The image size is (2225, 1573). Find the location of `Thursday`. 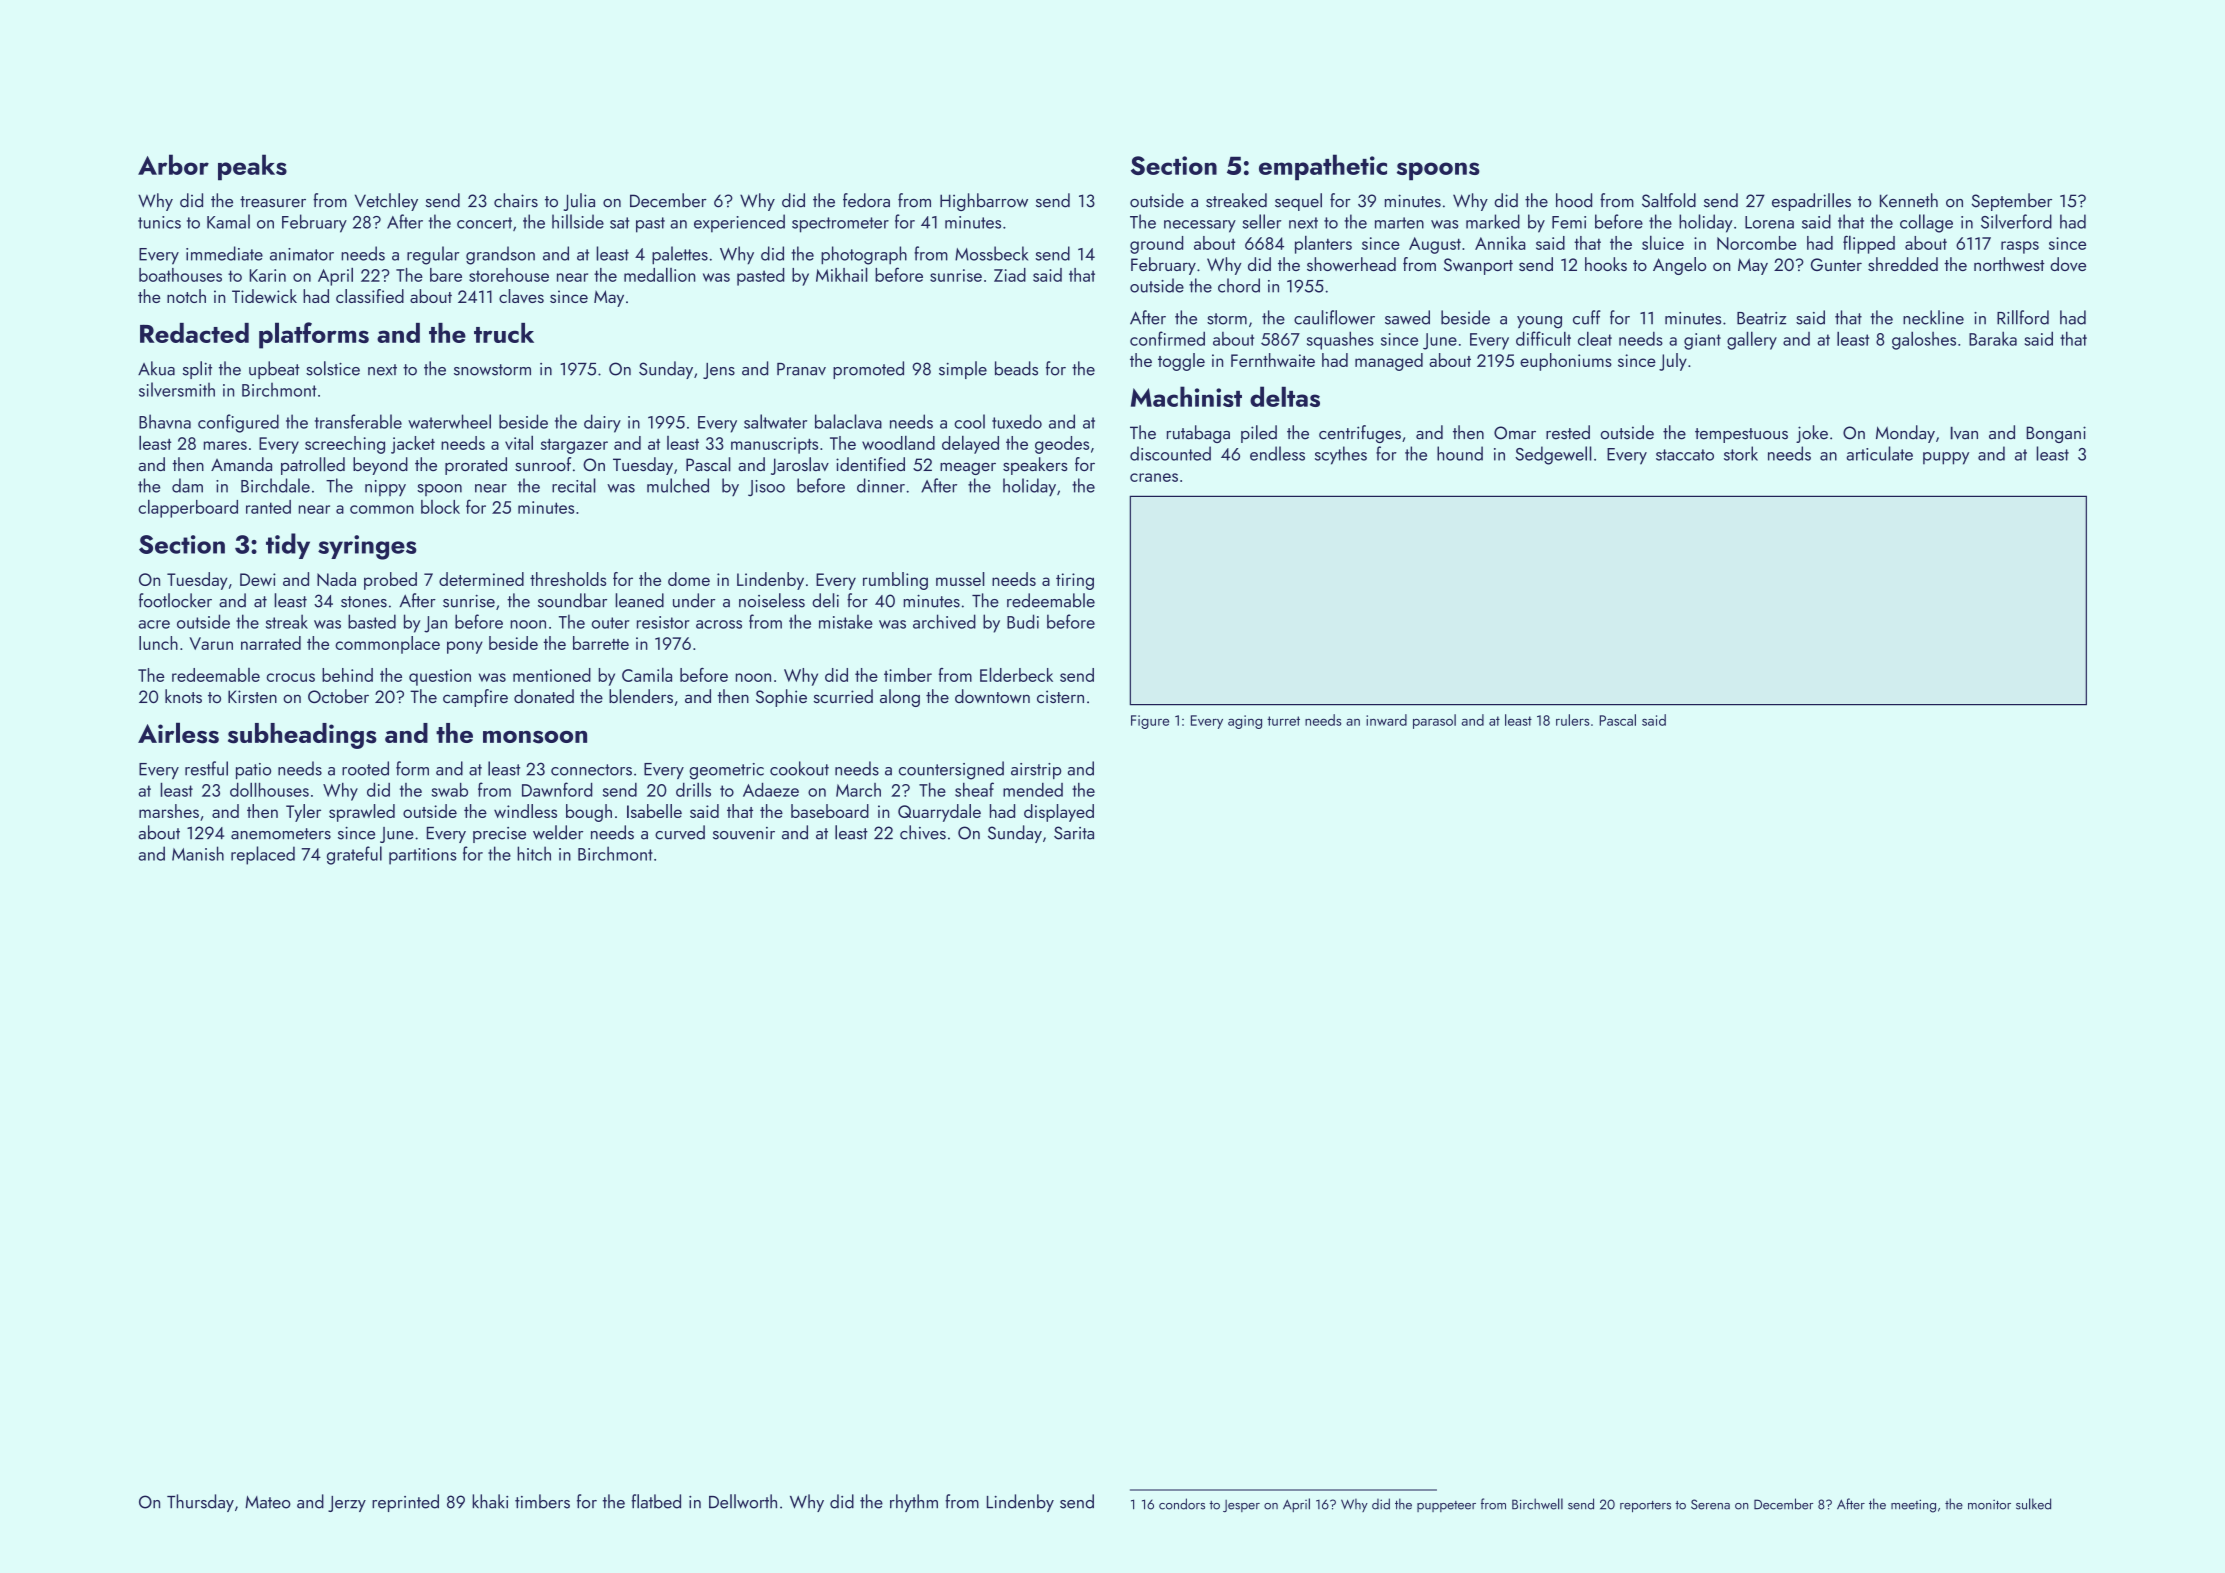

Thursday is located at coordinates (200, 1503).
